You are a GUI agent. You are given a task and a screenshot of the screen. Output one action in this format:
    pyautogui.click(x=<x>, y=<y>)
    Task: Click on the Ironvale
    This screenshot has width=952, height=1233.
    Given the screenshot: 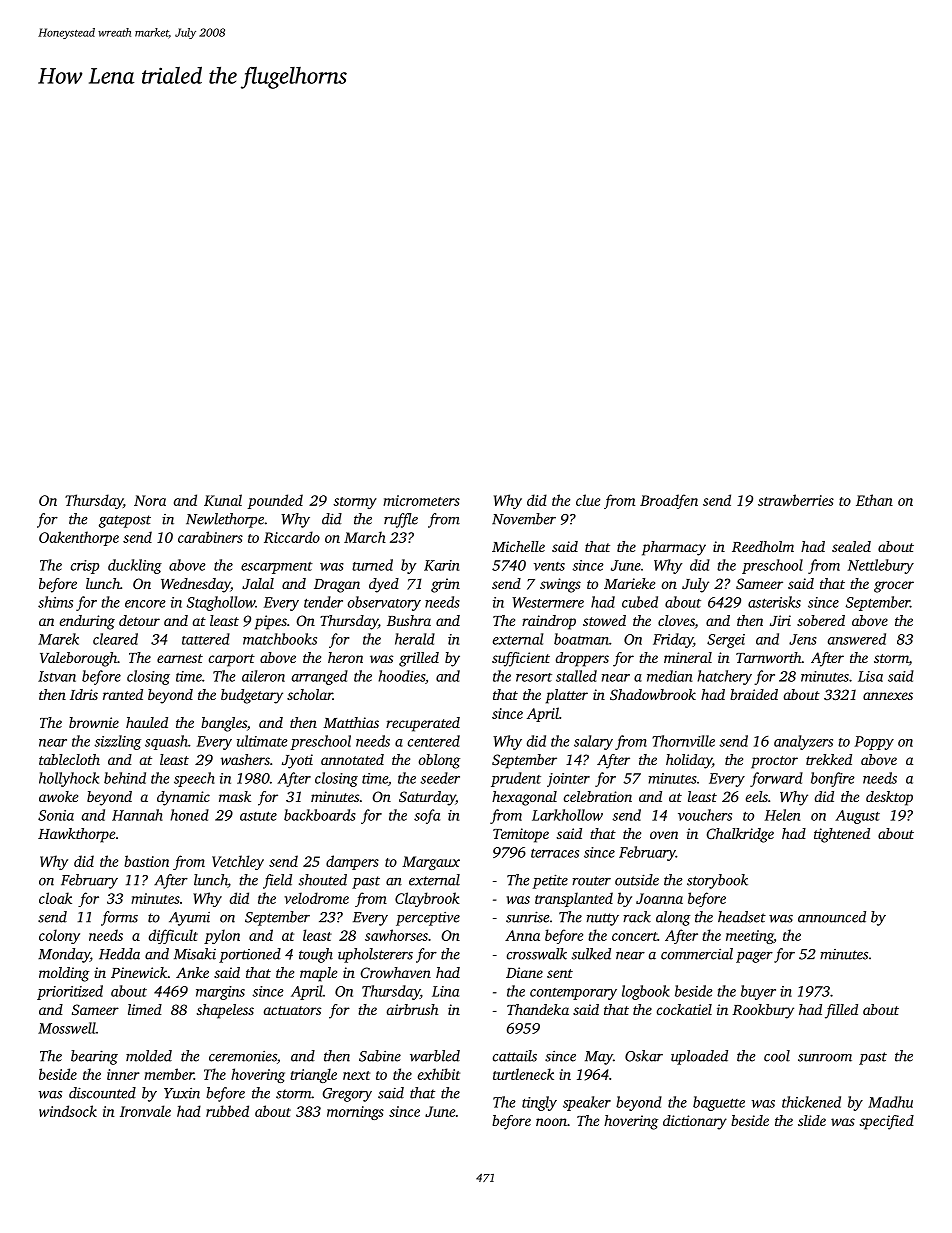 What is the action you would take?
    pyautogui.click(x=145, y=1111)
